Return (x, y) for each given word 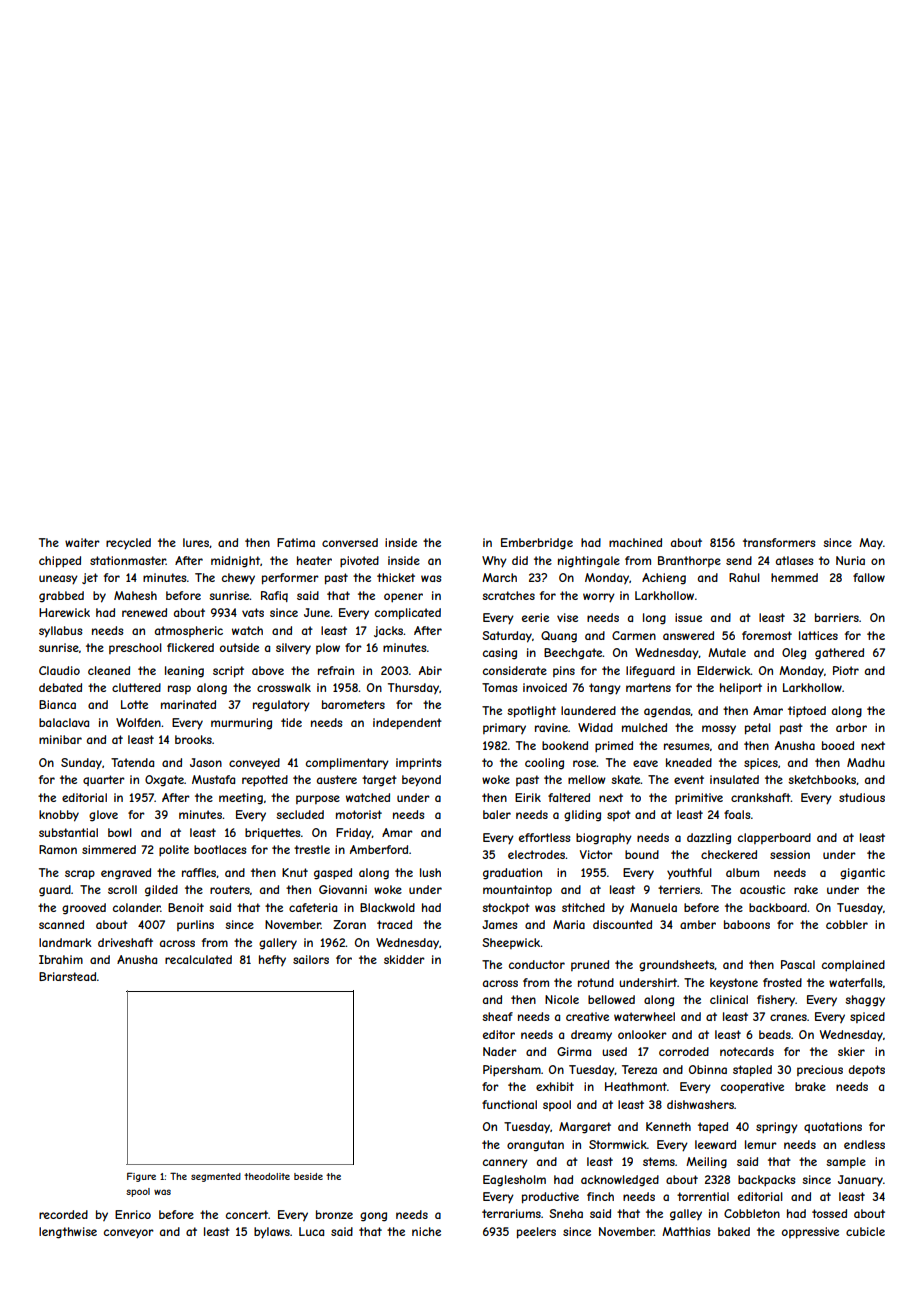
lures (196, 542)
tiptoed (807, 712)
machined (635, 542)
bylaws (272, 1233)
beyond (421, 781)
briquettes (272, 833)
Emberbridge (537, 544)
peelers (536, 1233)
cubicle (865, 1231)
